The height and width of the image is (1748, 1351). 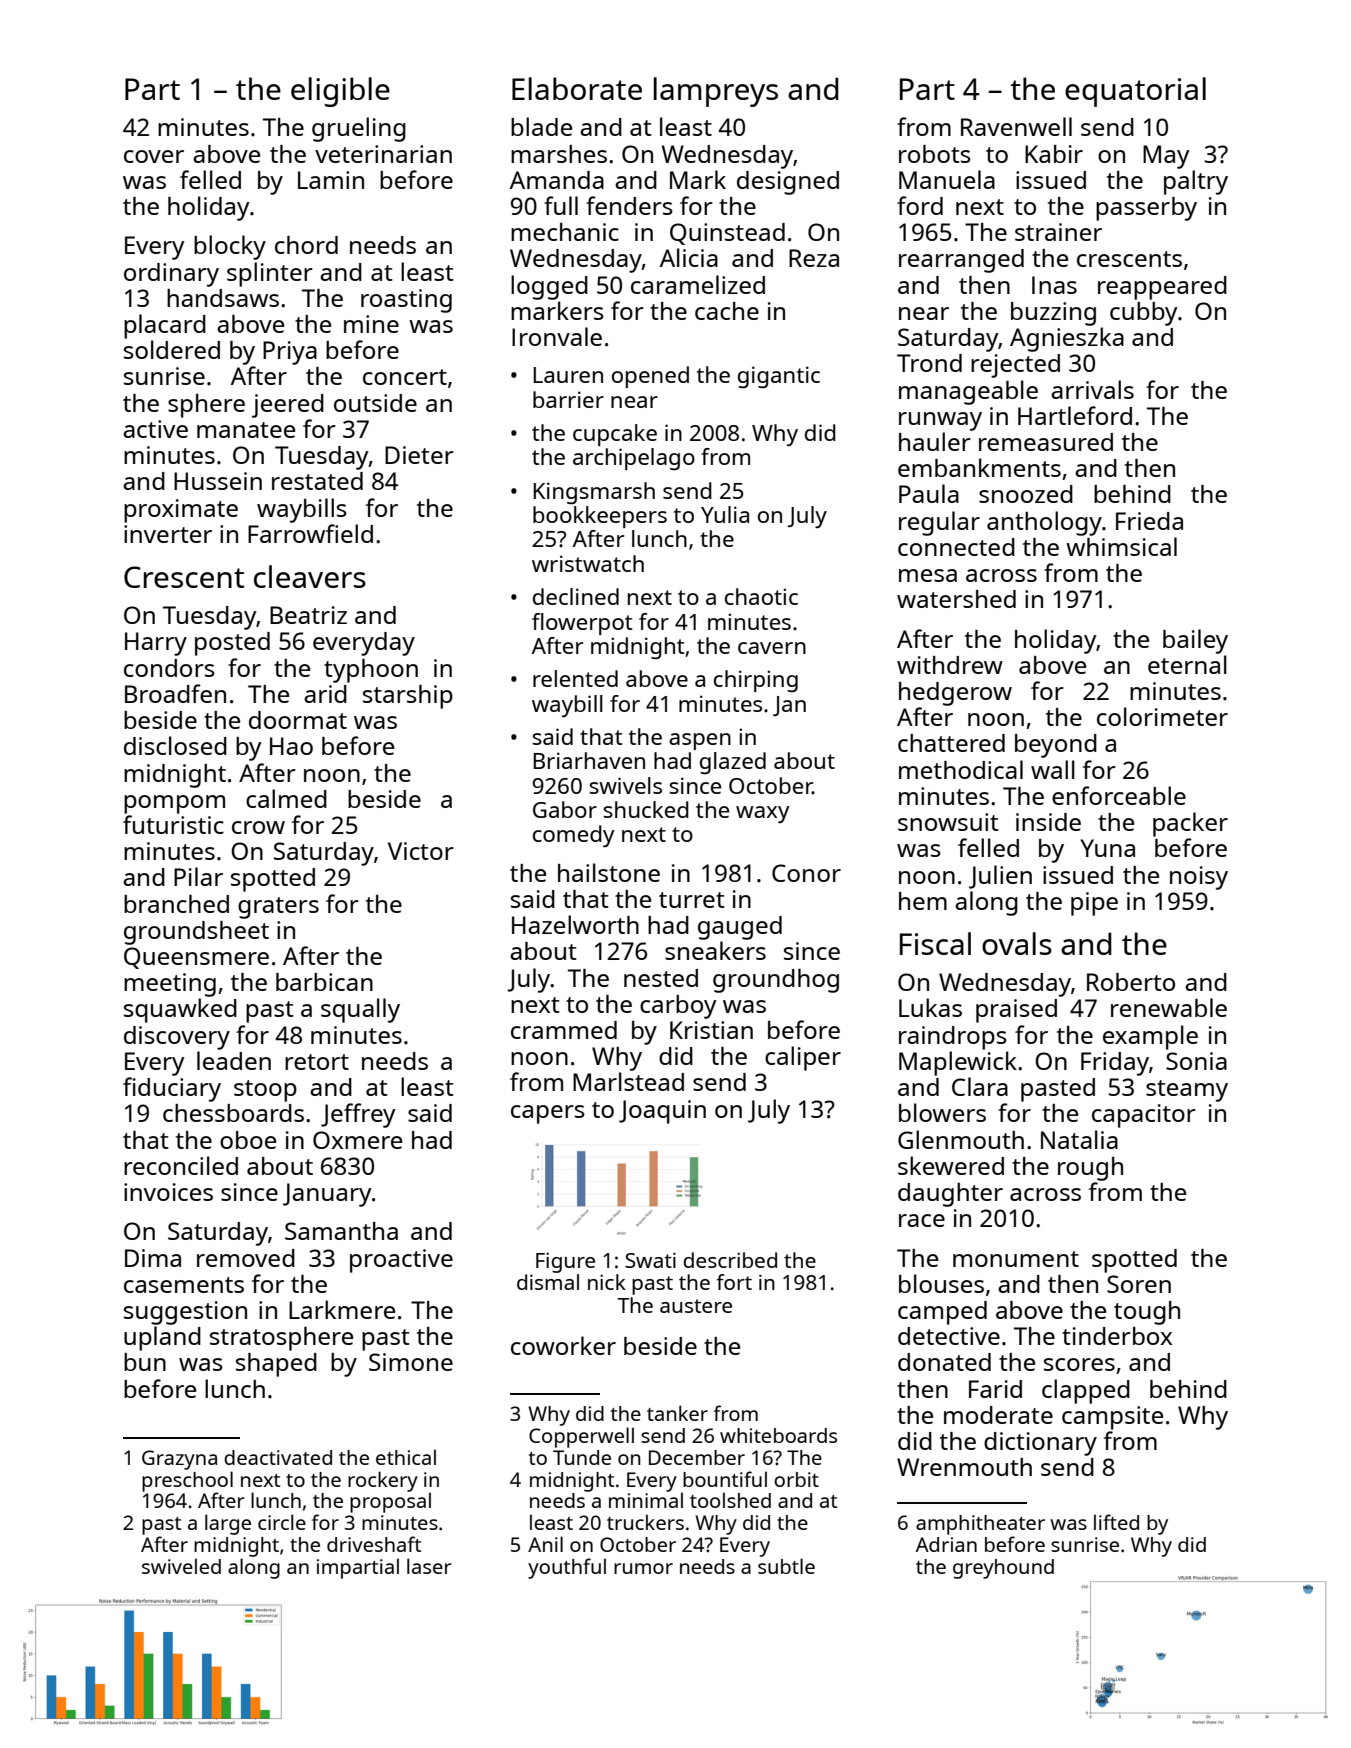 What do you see at coordinates (1094, 904) in the image?
I see `pipe` at bounding box center [1094, 904].
